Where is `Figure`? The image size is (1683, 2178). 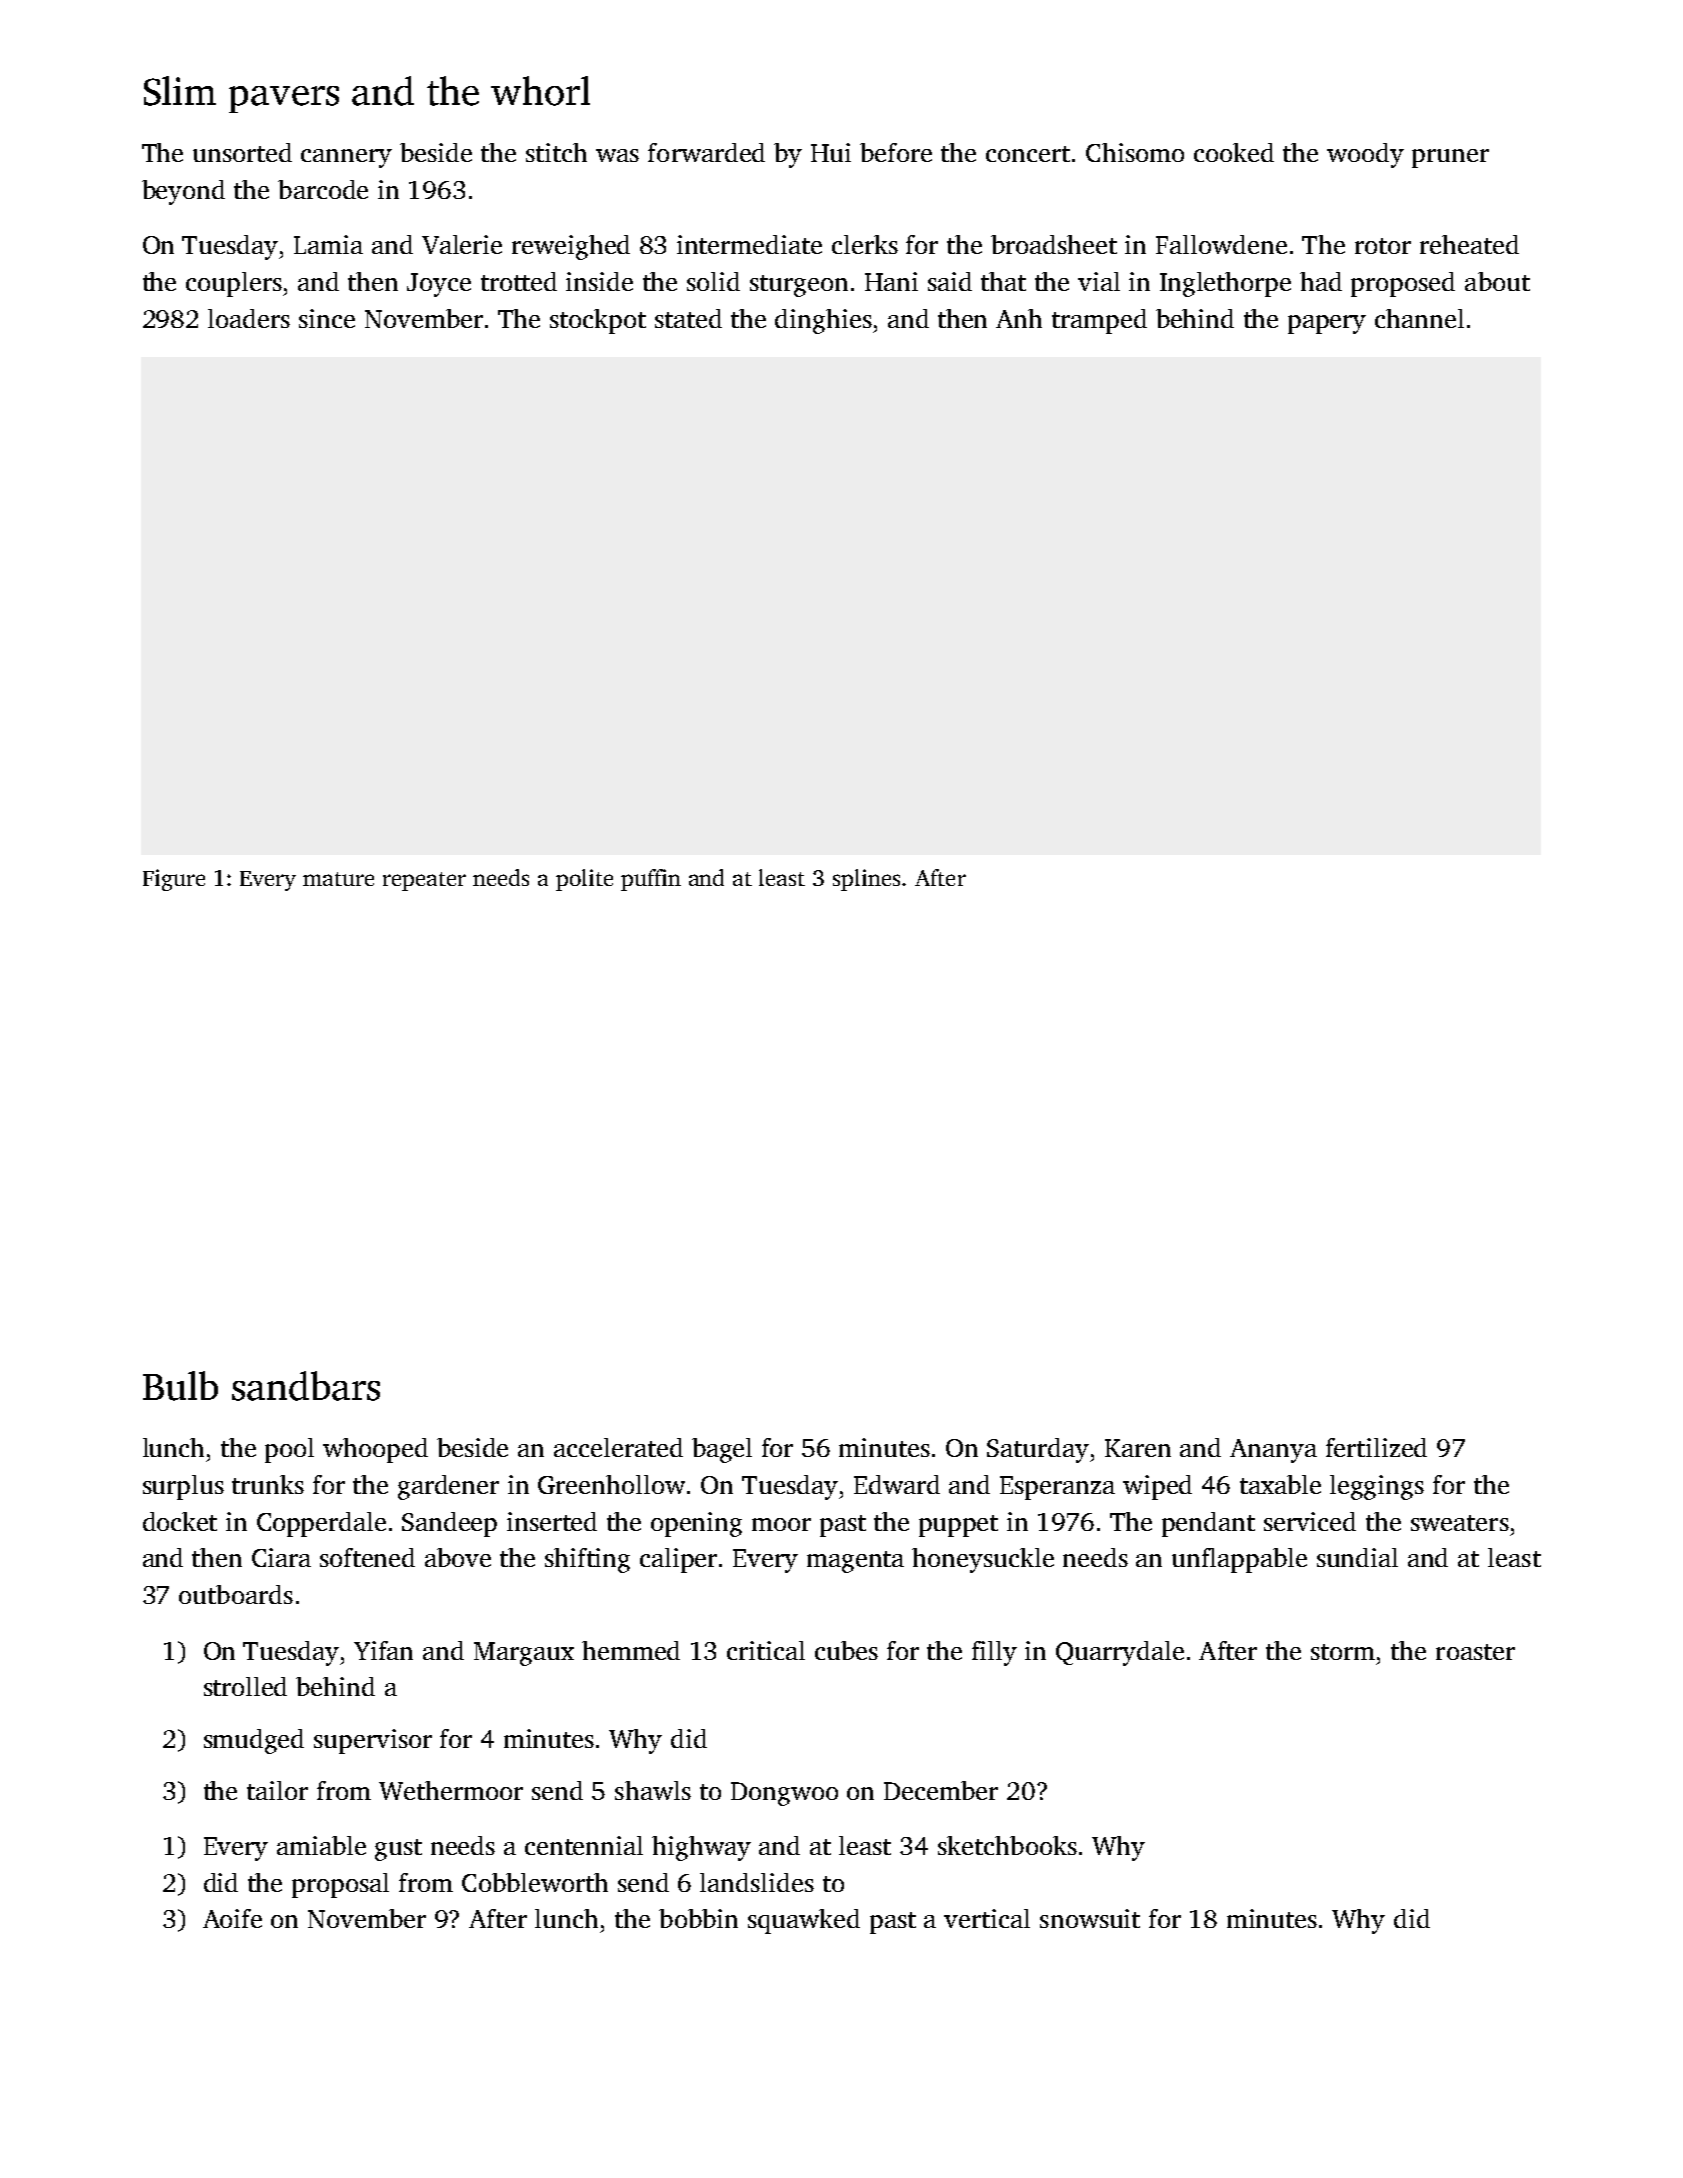 Figure is located at coordinates (174, 880).
